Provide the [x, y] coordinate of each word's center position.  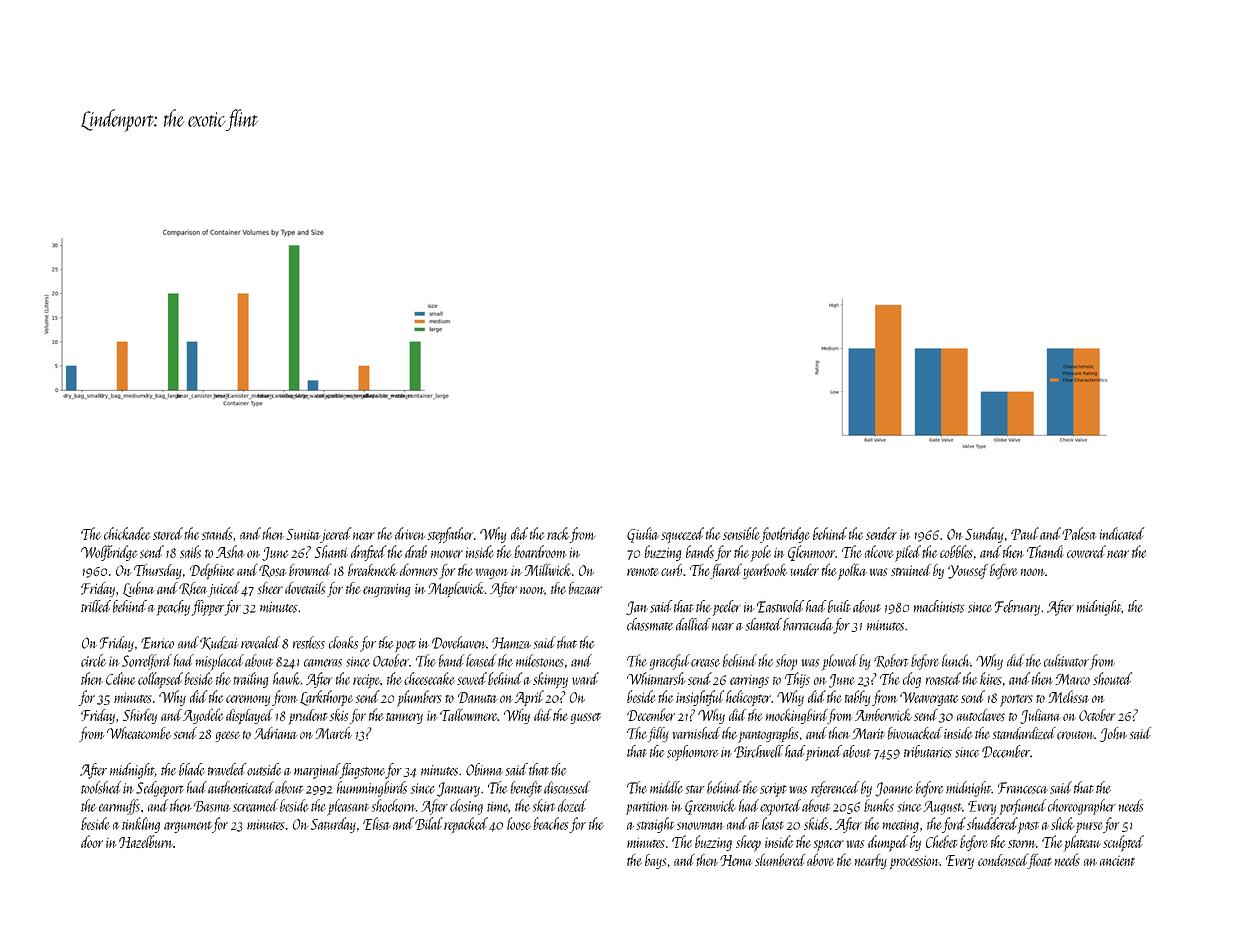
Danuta [478, 697]
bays [656, 861]
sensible [741, 533]
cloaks [343, 642]
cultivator [1066, 660]
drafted [368, 553]
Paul [1025, 533]
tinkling [141, 825]
